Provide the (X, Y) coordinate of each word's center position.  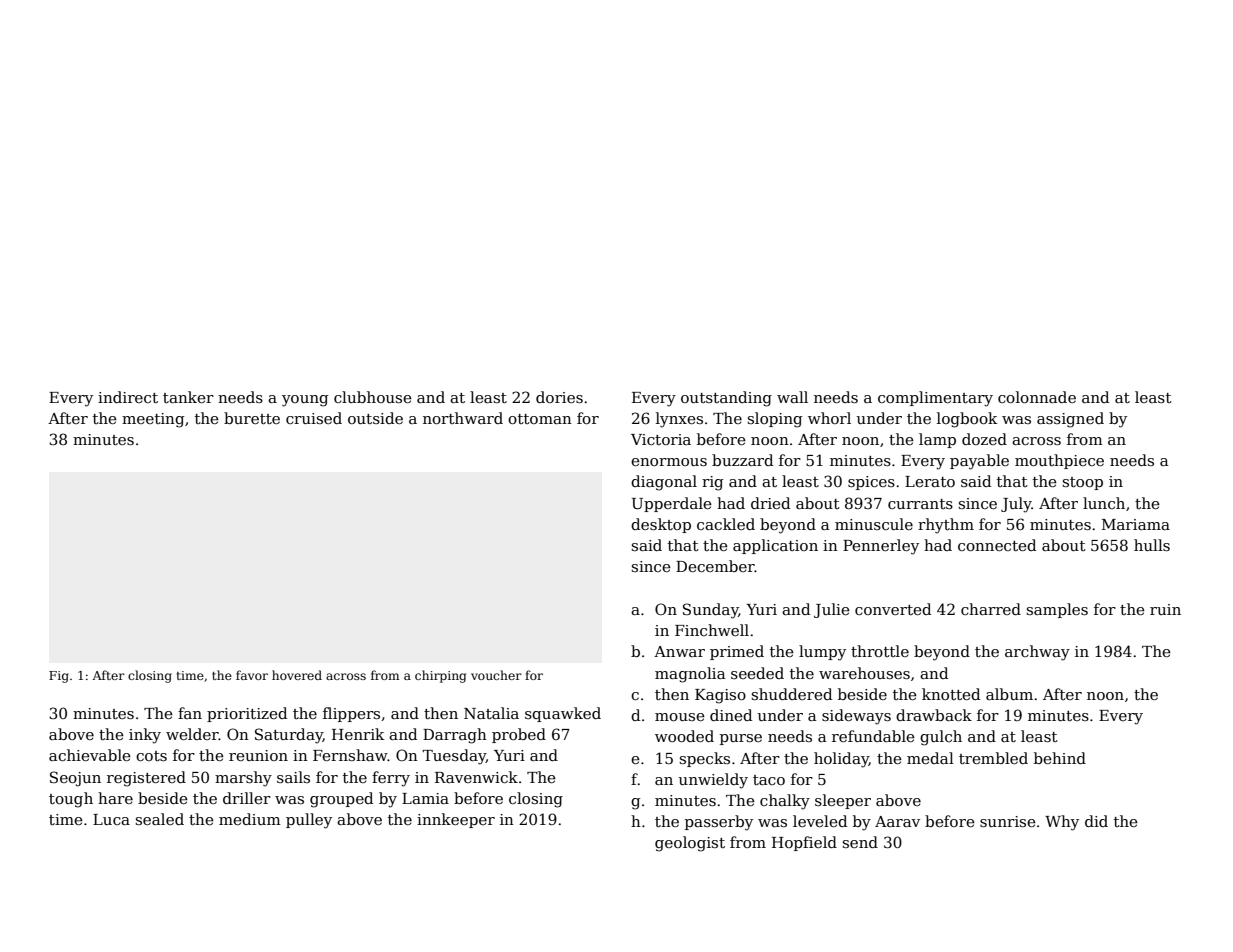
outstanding (726, 399)
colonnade (1037, 397)
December (715, 566)
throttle (880, 651)
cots (151, 756)
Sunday (710, 611)
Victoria (661, 439)
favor (252, 675)
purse (741, 739)
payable (979, 462)
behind (1060, 758)
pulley (309, 821)
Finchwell (712, 630)
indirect (128, 397)
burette (252, 418)
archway (1037, 653)
